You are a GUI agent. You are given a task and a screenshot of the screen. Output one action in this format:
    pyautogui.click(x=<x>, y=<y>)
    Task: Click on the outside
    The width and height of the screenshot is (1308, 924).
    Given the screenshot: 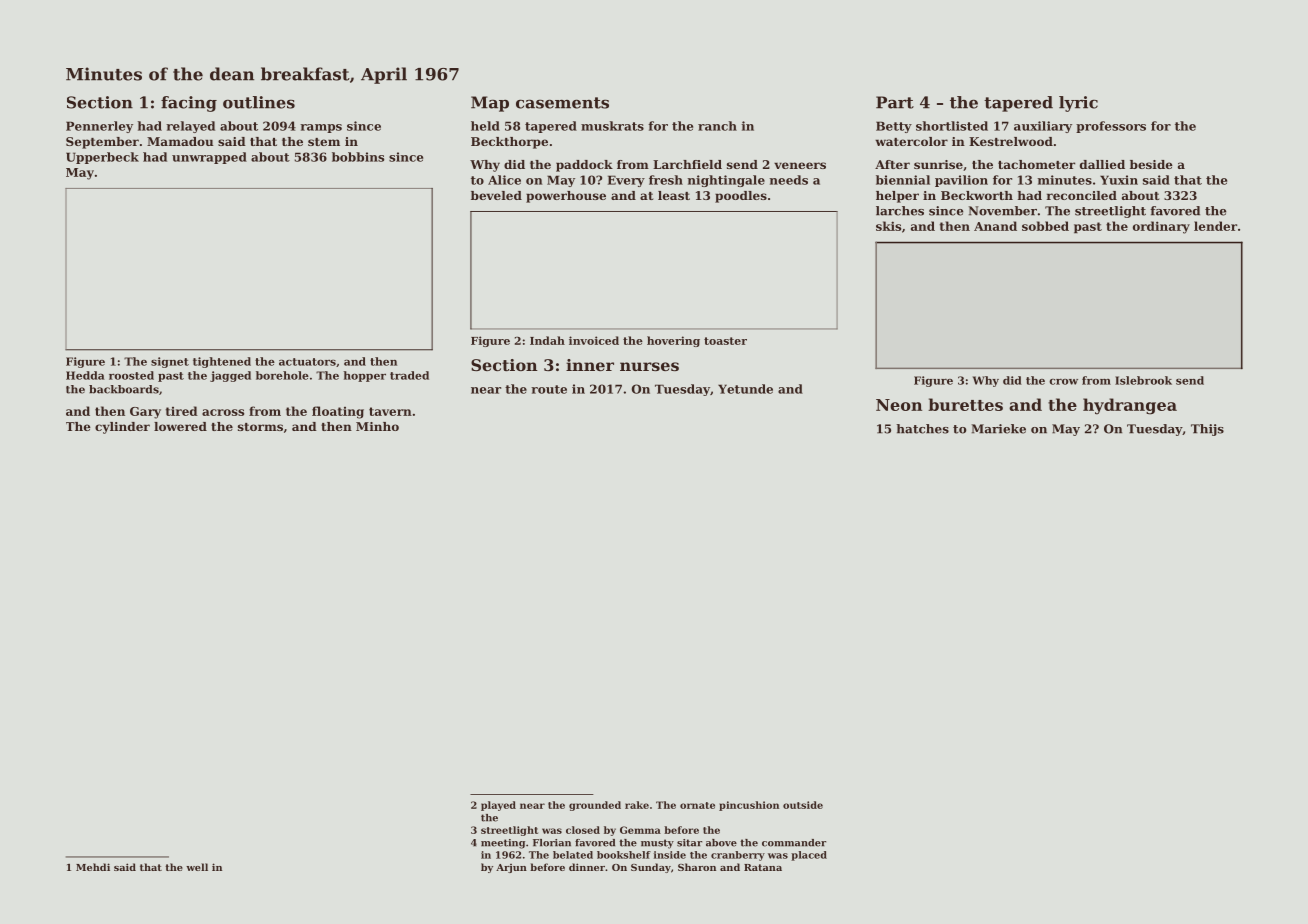 What is the action you would take?
    pyautogui.click(x=803, y=805)
